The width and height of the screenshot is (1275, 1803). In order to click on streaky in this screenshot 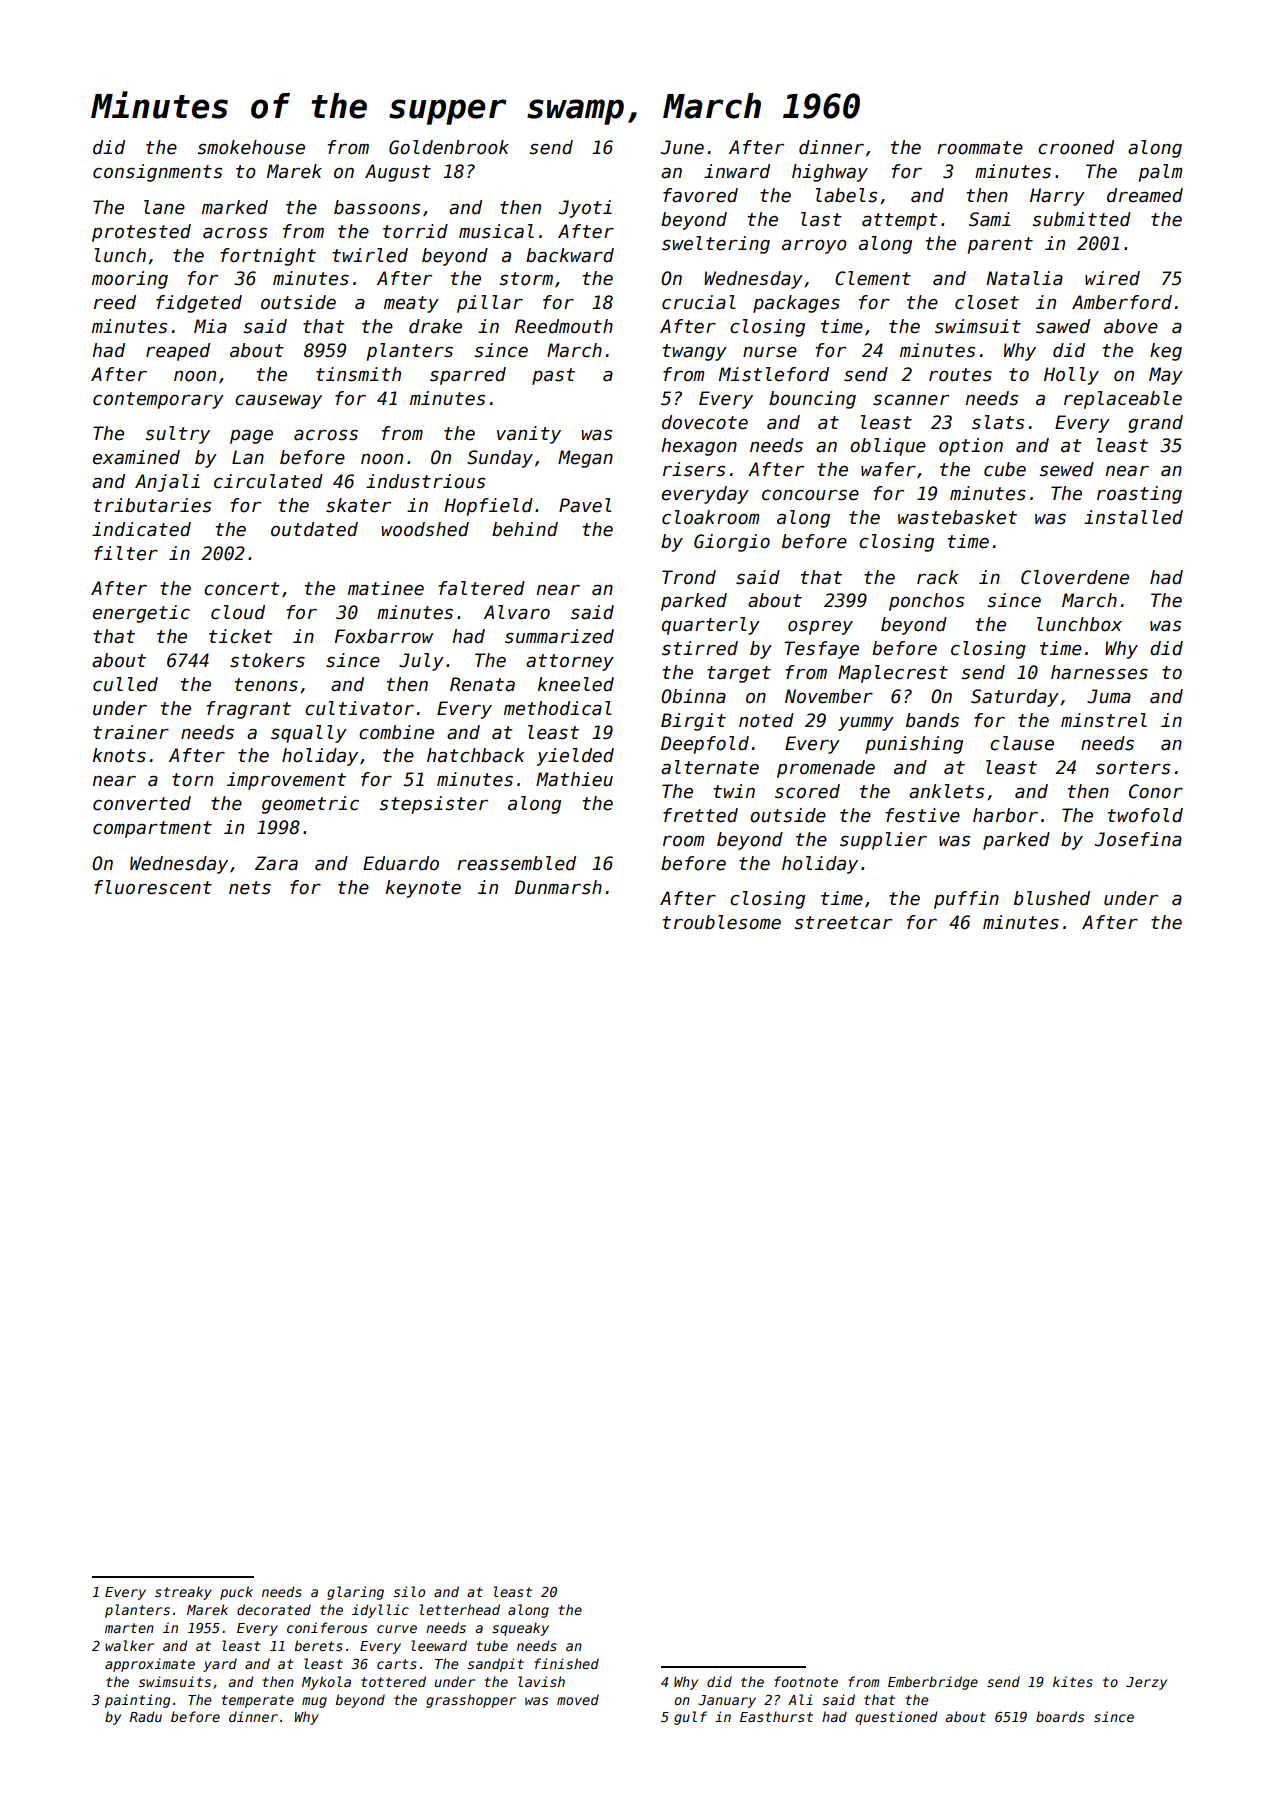, I will do `click(183, 1593)`.
